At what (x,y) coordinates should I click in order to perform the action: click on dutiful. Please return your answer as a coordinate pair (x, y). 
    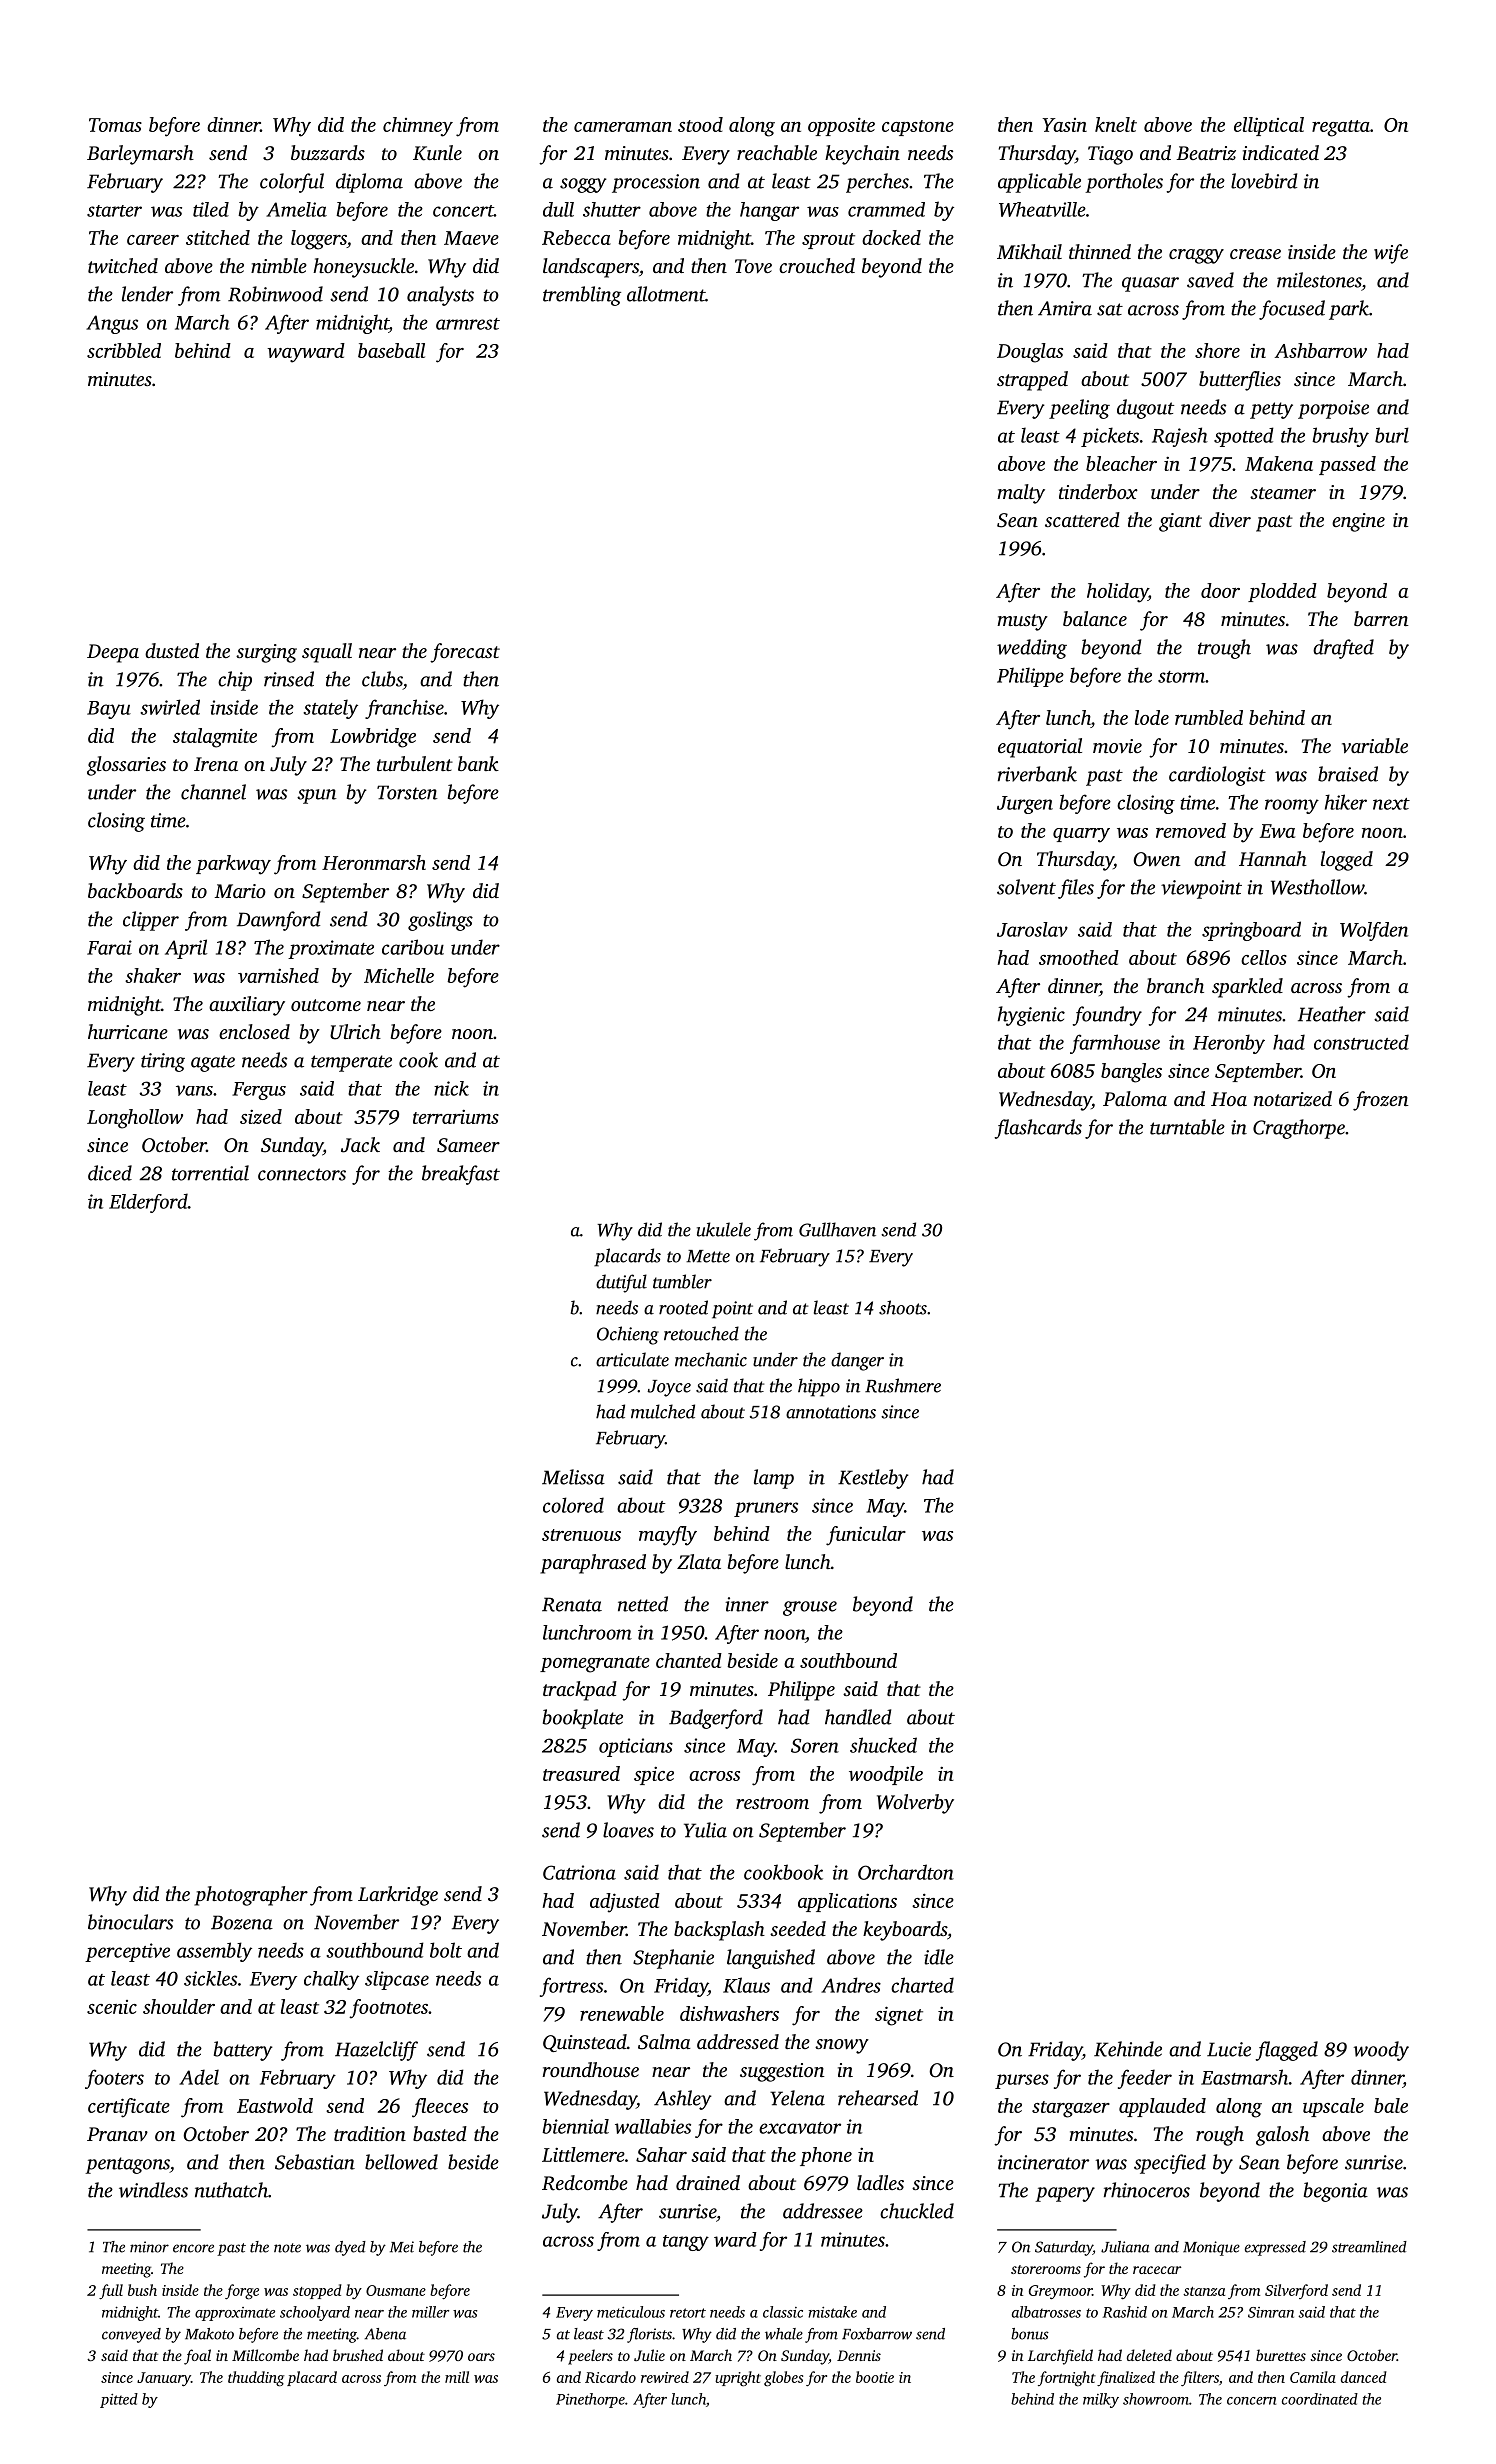
    Looking at the image, I should click on (621, 1283).
